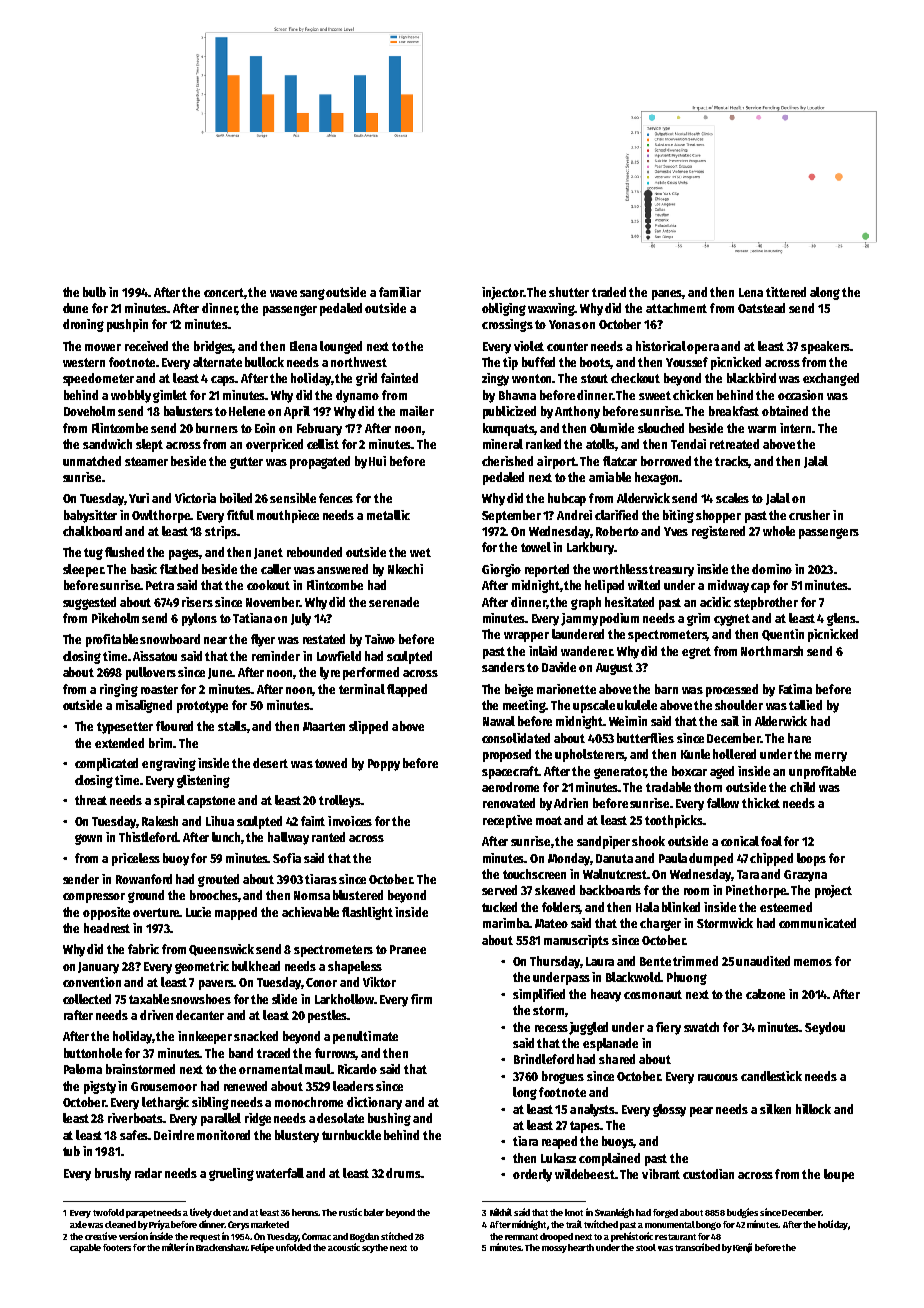 This page has width=924, height=1308. What do you see at coordinates (100, 1087) in the page?
I see `pigsty` at bounding box center [100, 1087].
